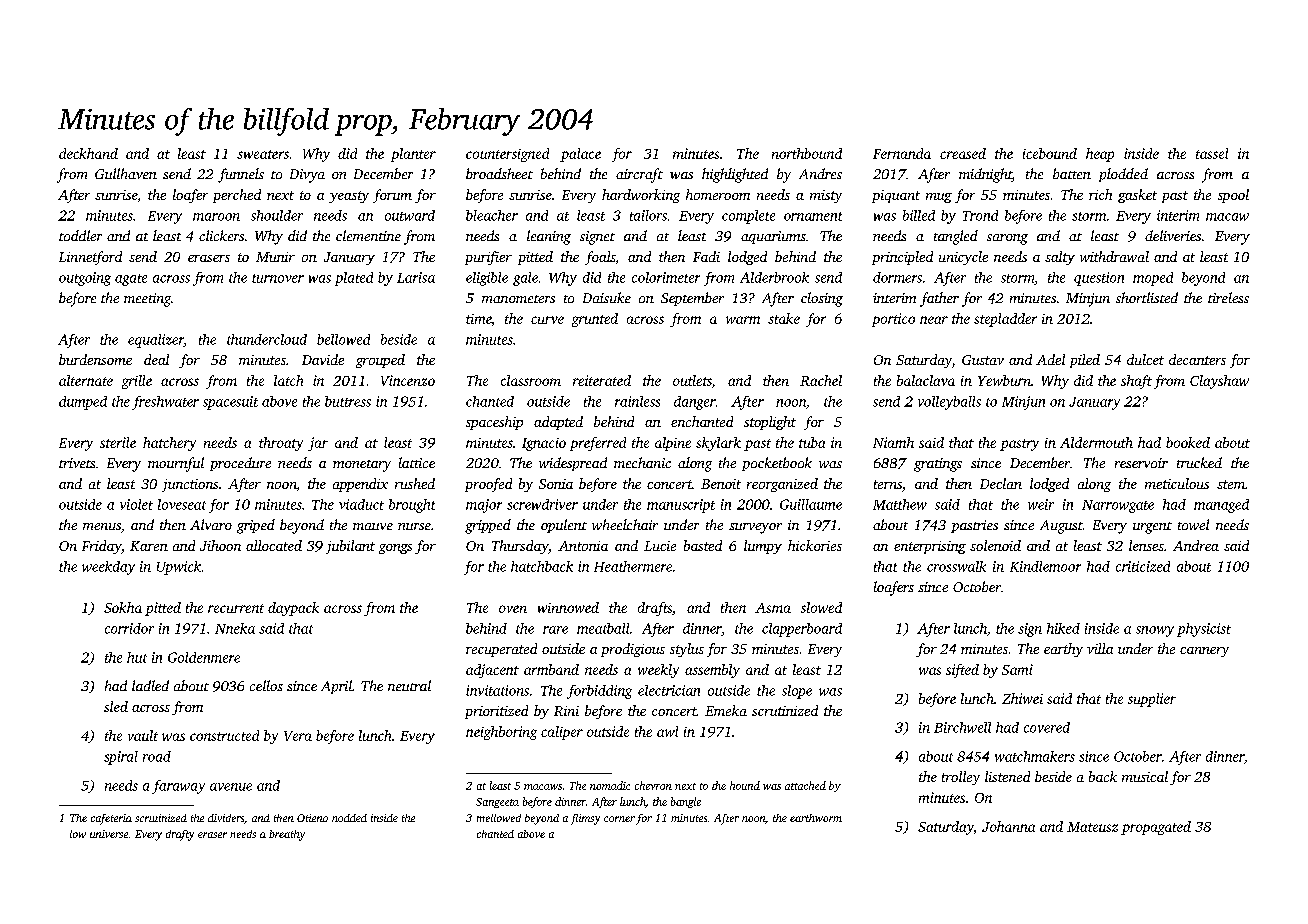 The width and height of the page is (1308, 924). Describe the element at coordinates (118, 442) in the page. I see `sterile` at that location.
